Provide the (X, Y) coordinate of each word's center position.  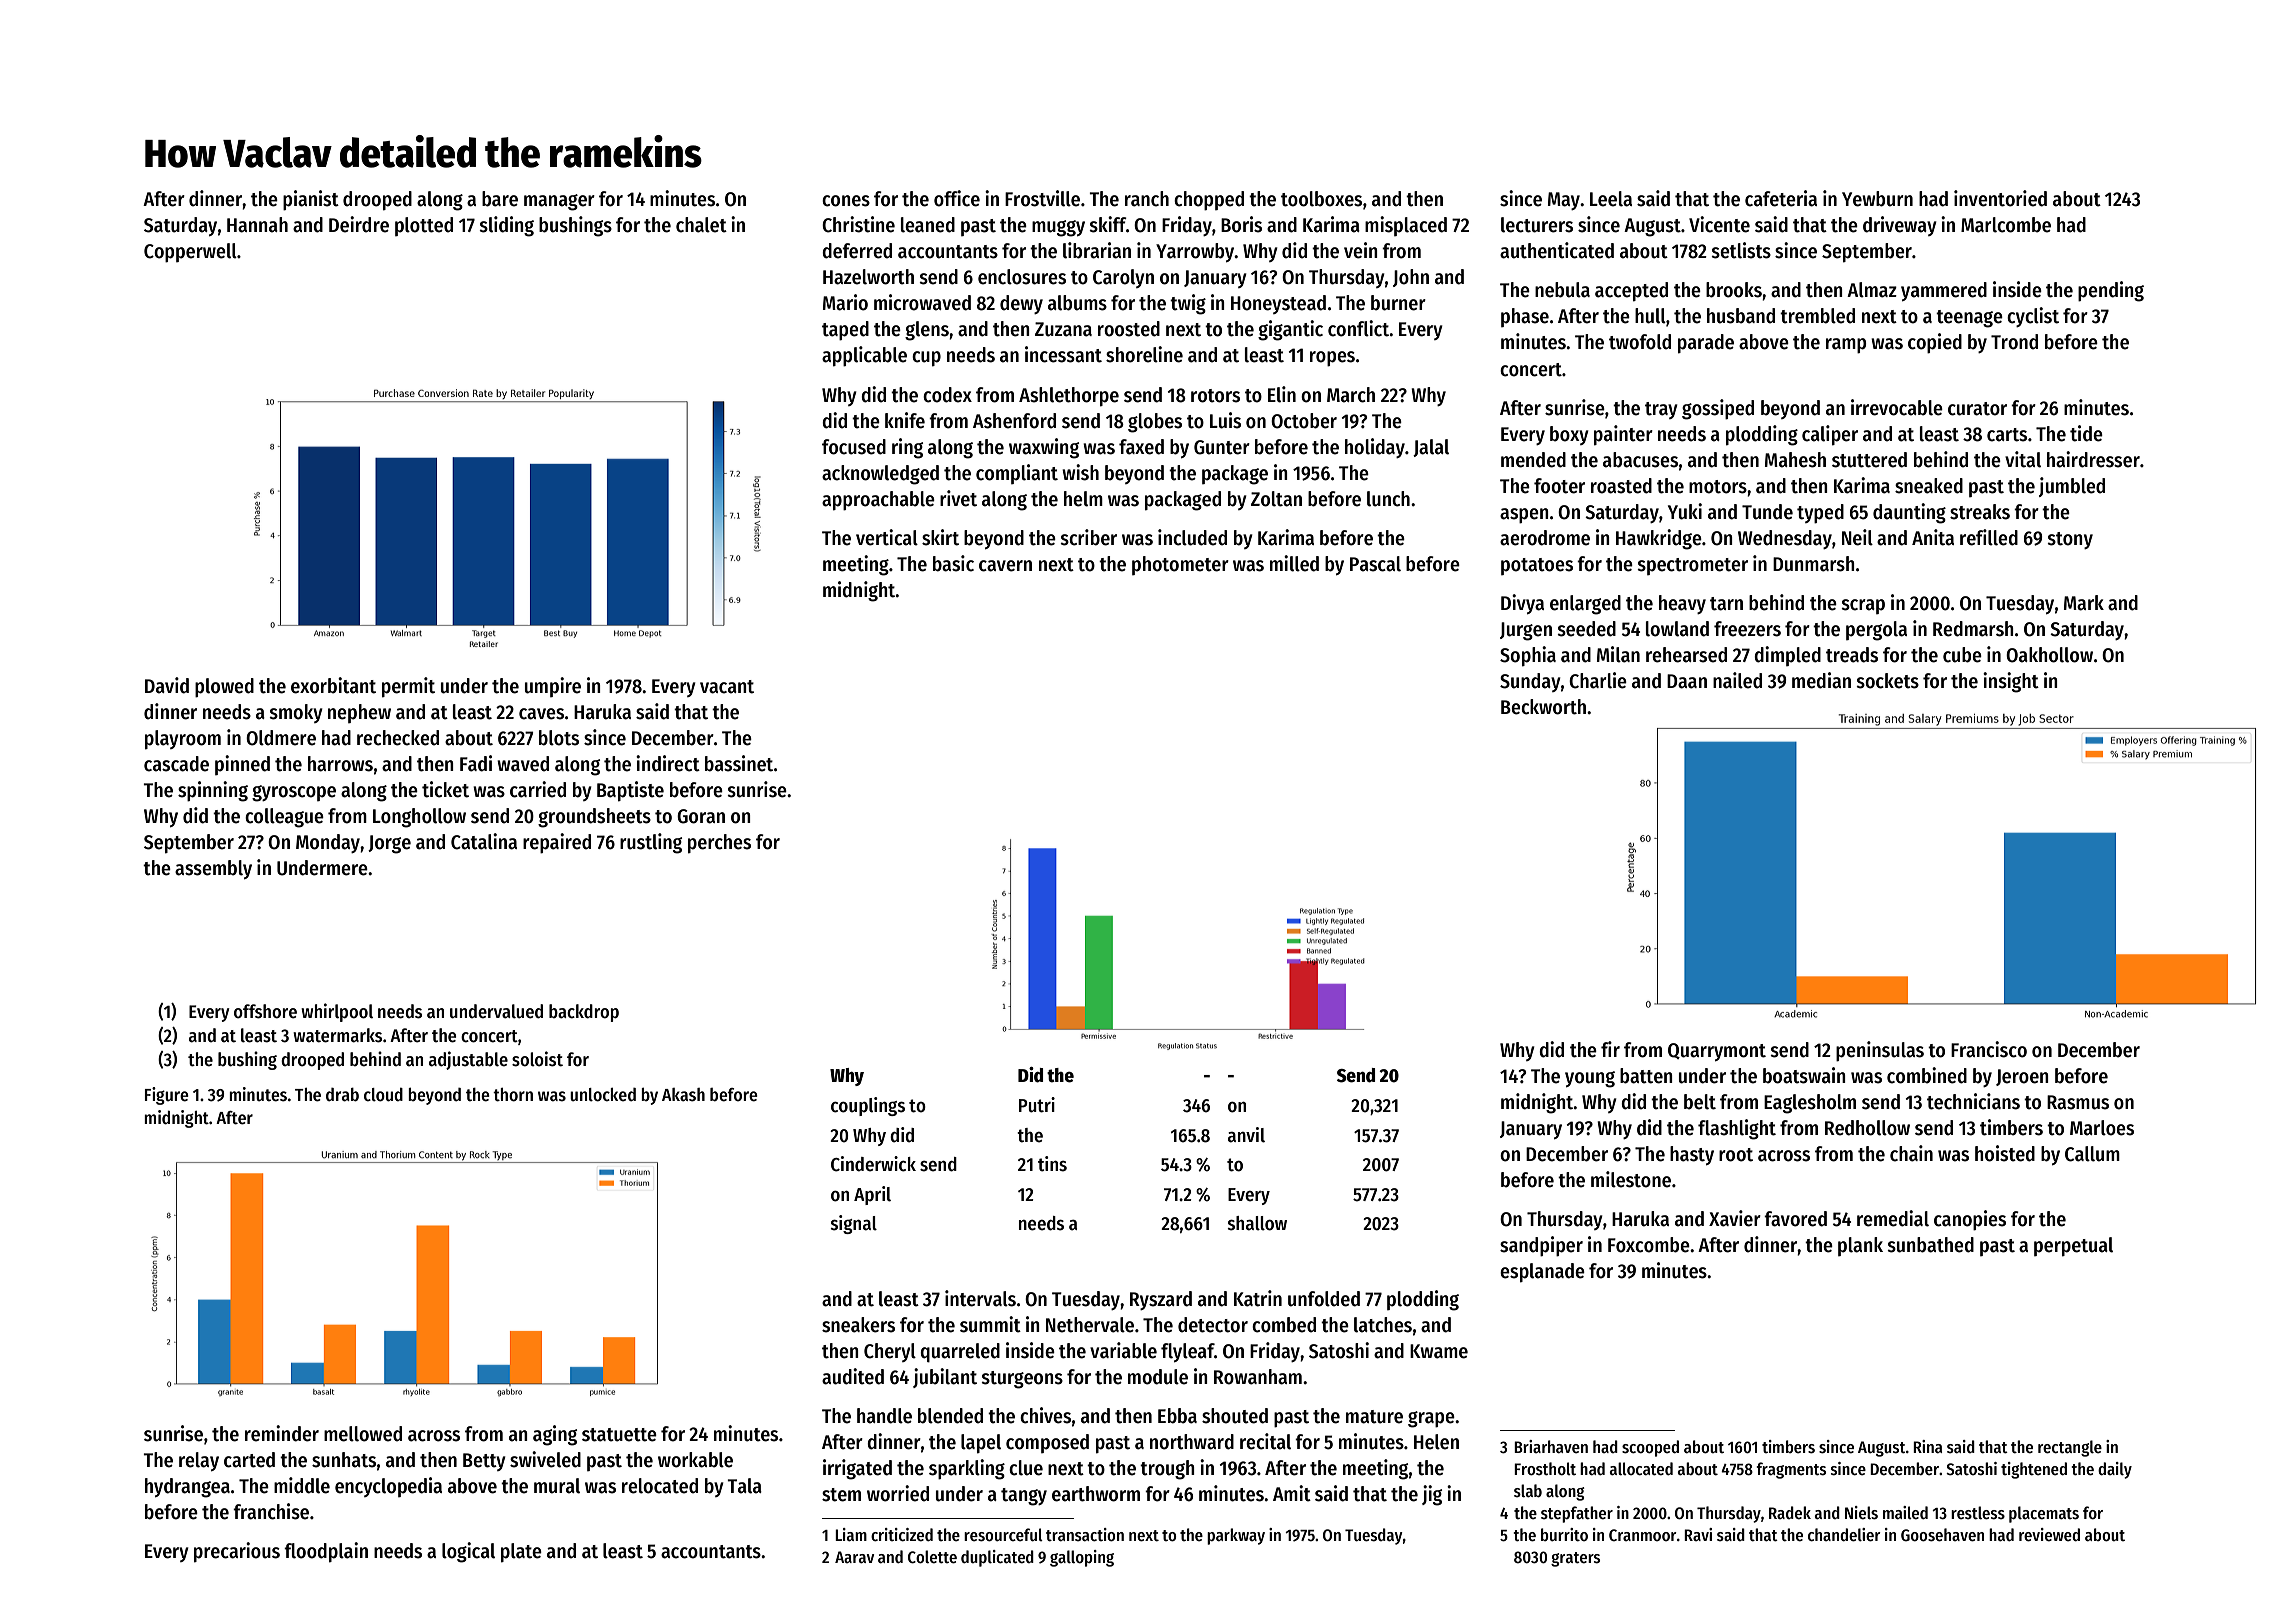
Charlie (1598, 680)
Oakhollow (2049, 655)
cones (846, 201)
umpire (553, 687)
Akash (683, 1095)
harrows (340, 764)
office (957, 198)
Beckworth (1543, 707)
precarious (237, 1552)
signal (854, 1224)
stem (841, 1495)
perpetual (2073, 1247)
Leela (1611, 199)
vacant (727, 687)
